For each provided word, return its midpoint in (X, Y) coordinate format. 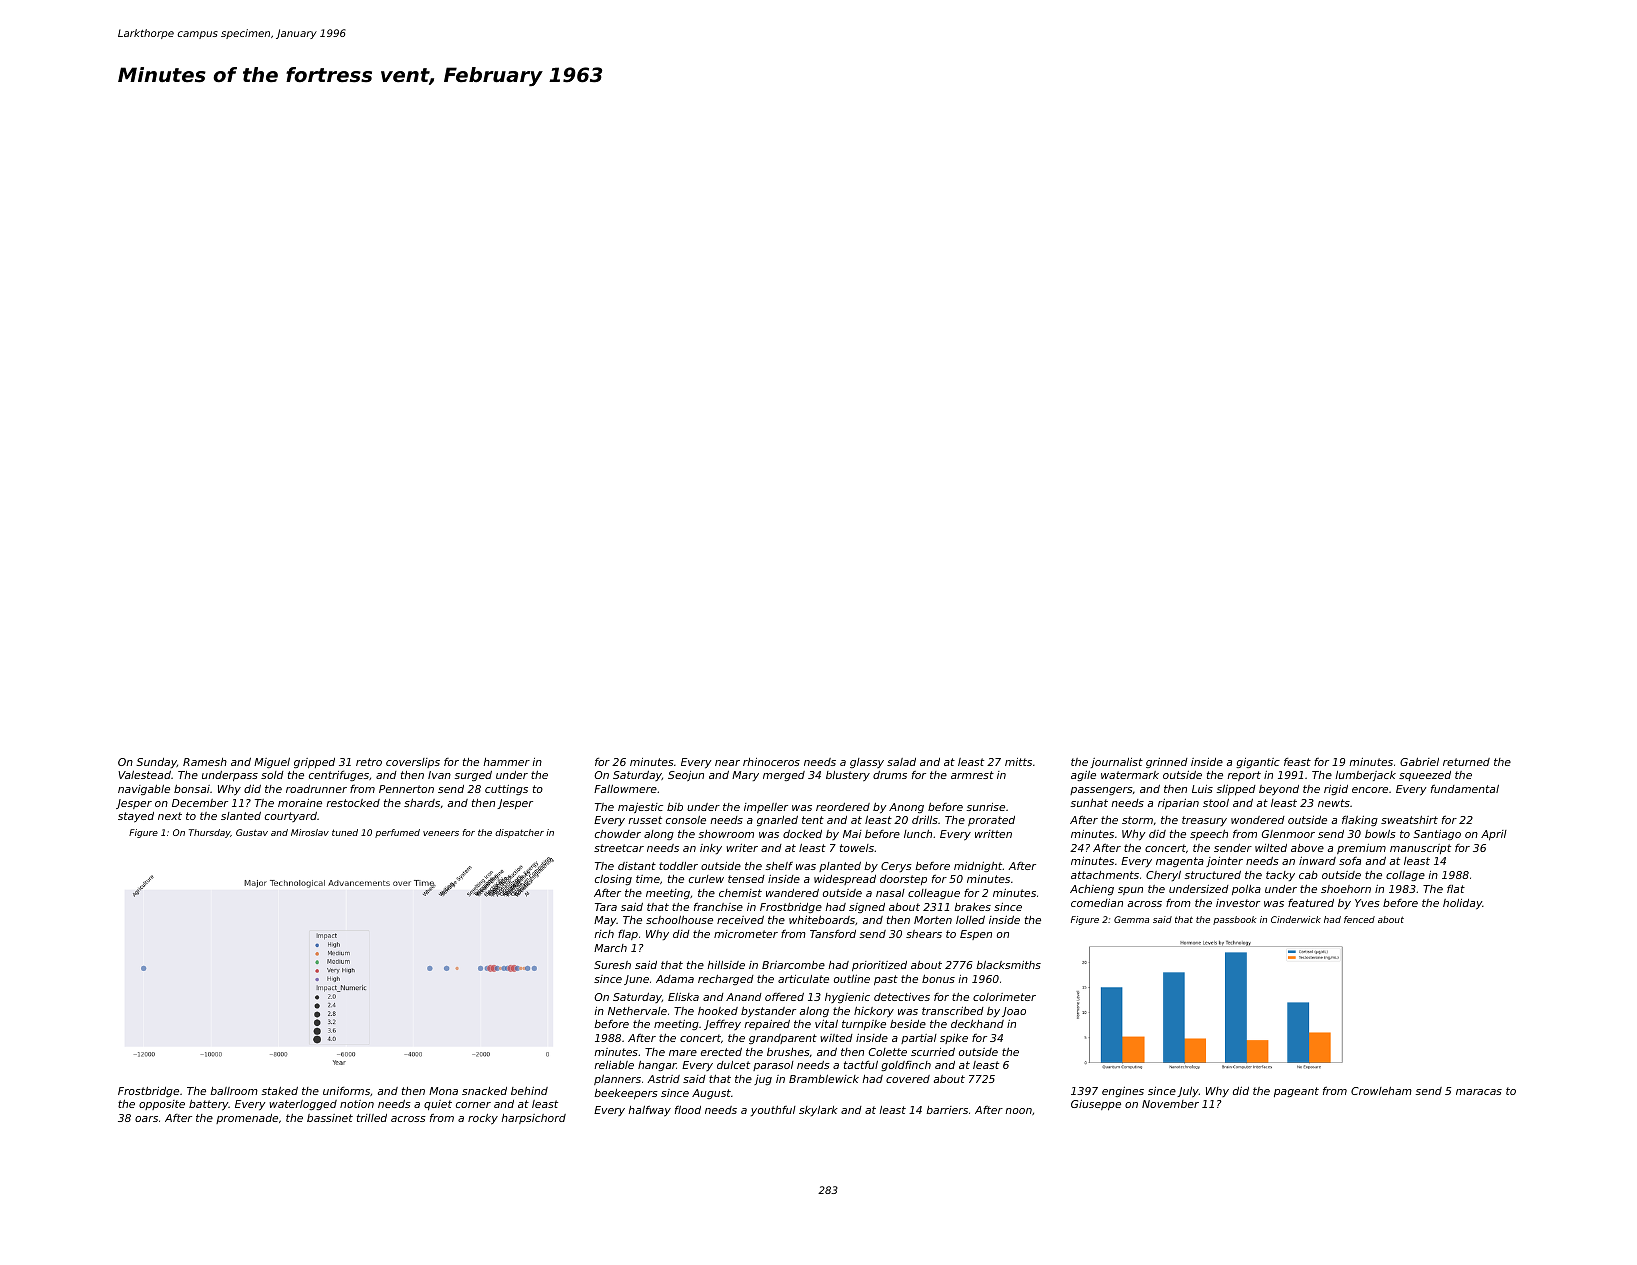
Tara (606, 907)
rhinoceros (771, 762)
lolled (970, 920)
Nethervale (637, 1011)
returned (1466, 762)
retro (369, 762)
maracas (1479, 1092)
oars (146, 1119)
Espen (976, 935)
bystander (768, 1012)
